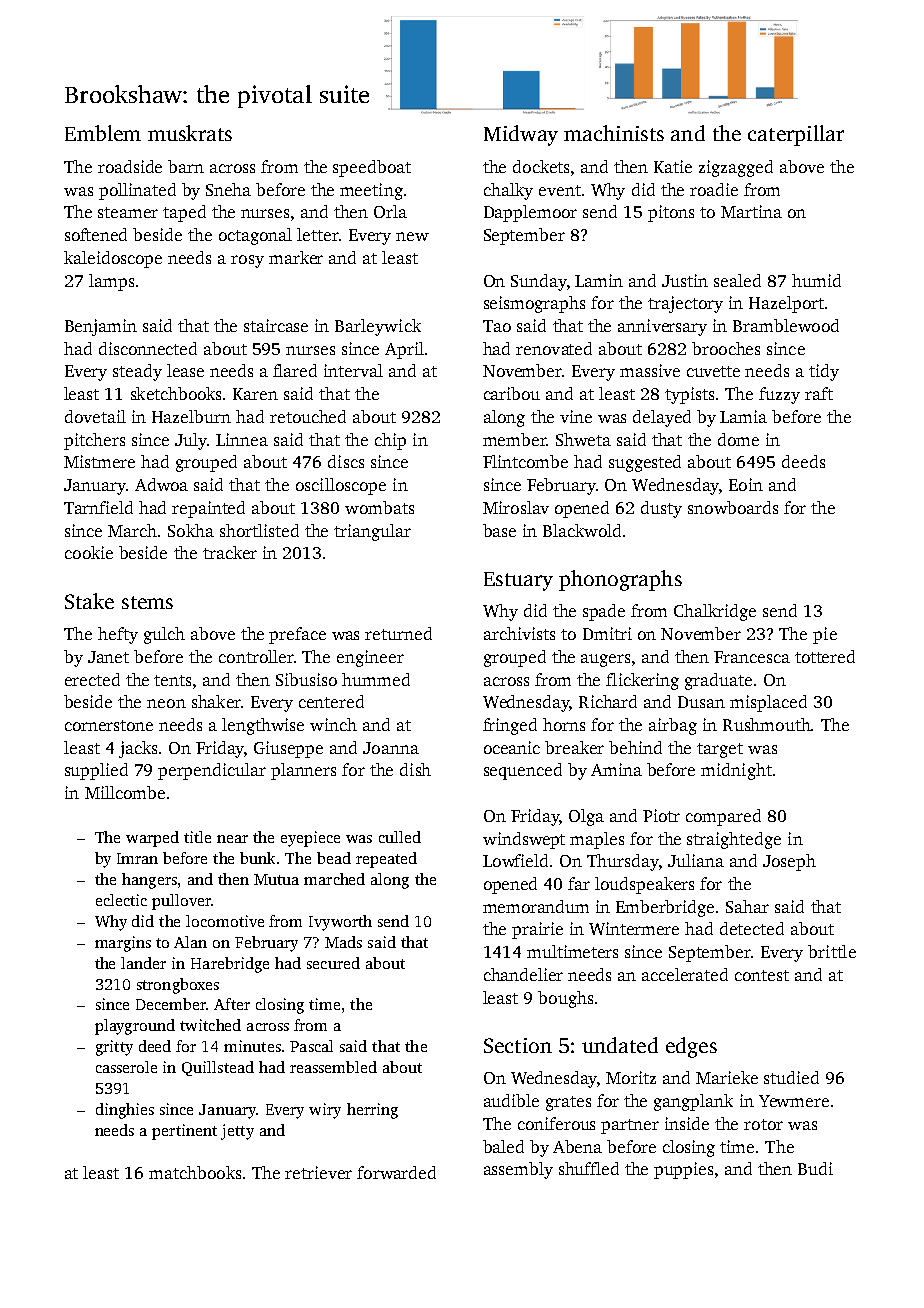  Describe the element at coordinates (137, 858) in the screenshot. I see `Imran` at that location.
